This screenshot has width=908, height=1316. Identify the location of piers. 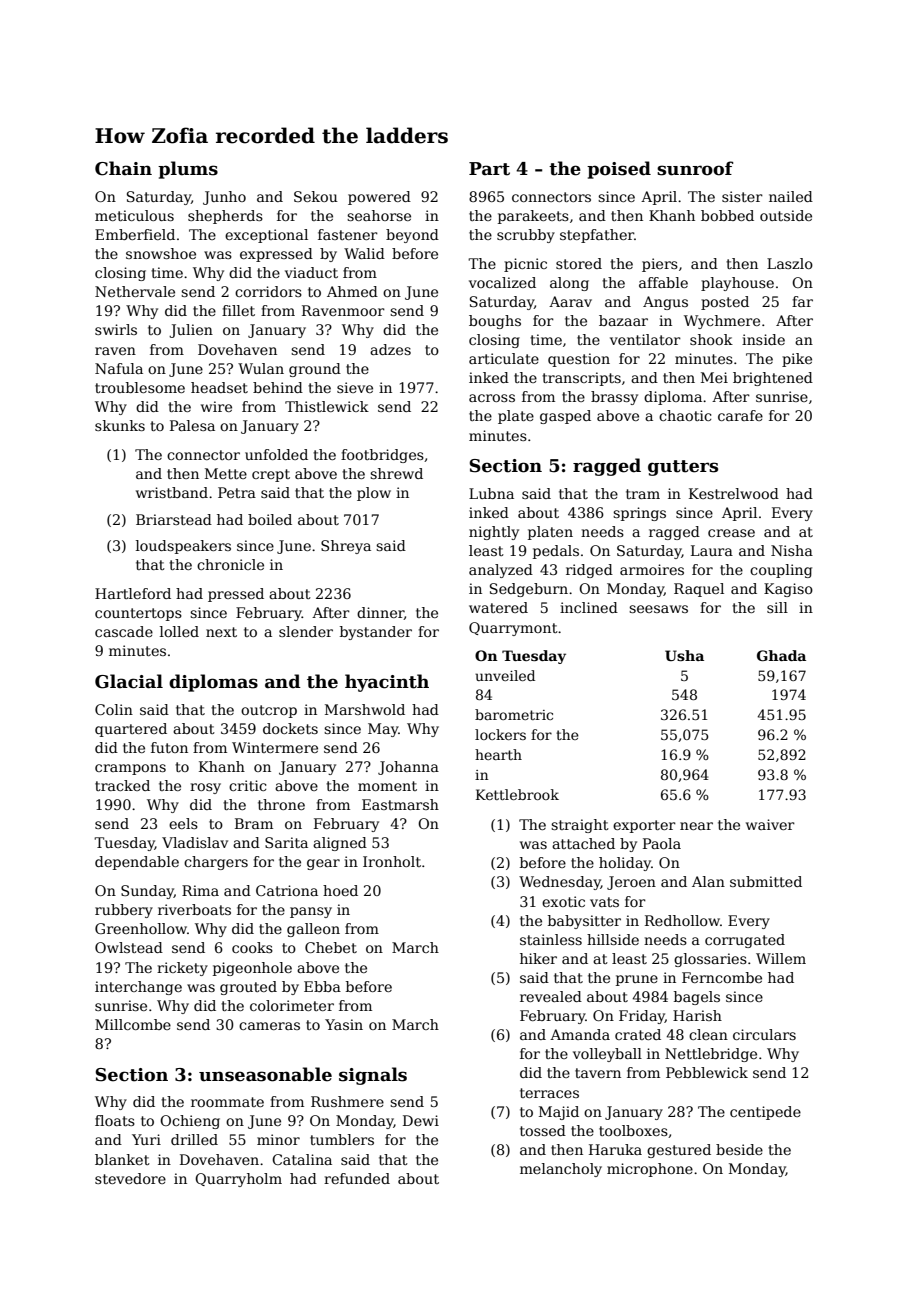
(660, 265).
